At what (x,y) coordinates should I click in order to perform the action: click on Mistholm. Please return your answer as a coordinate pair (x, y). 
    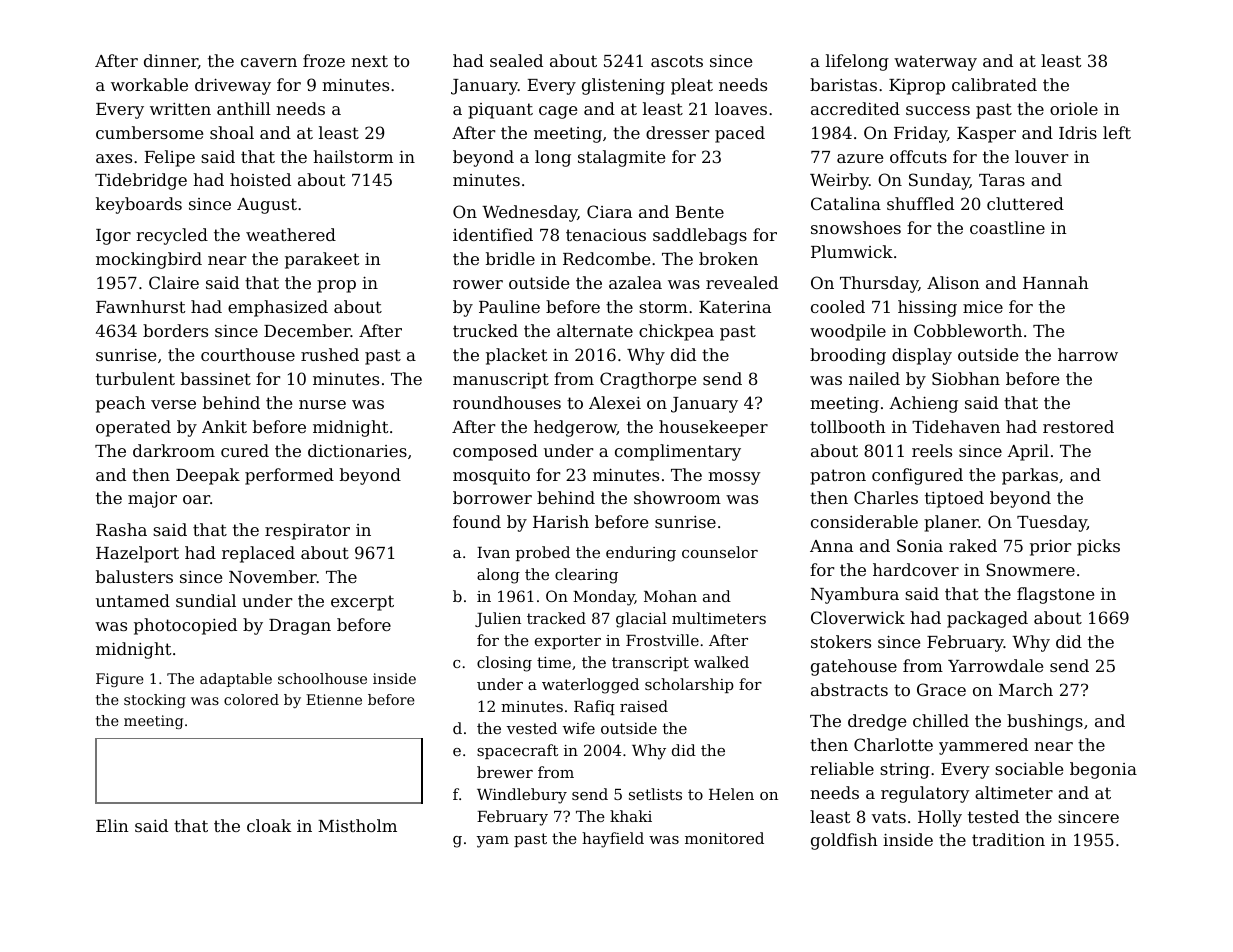
    Looking at the image, I should click on (357, 825).
